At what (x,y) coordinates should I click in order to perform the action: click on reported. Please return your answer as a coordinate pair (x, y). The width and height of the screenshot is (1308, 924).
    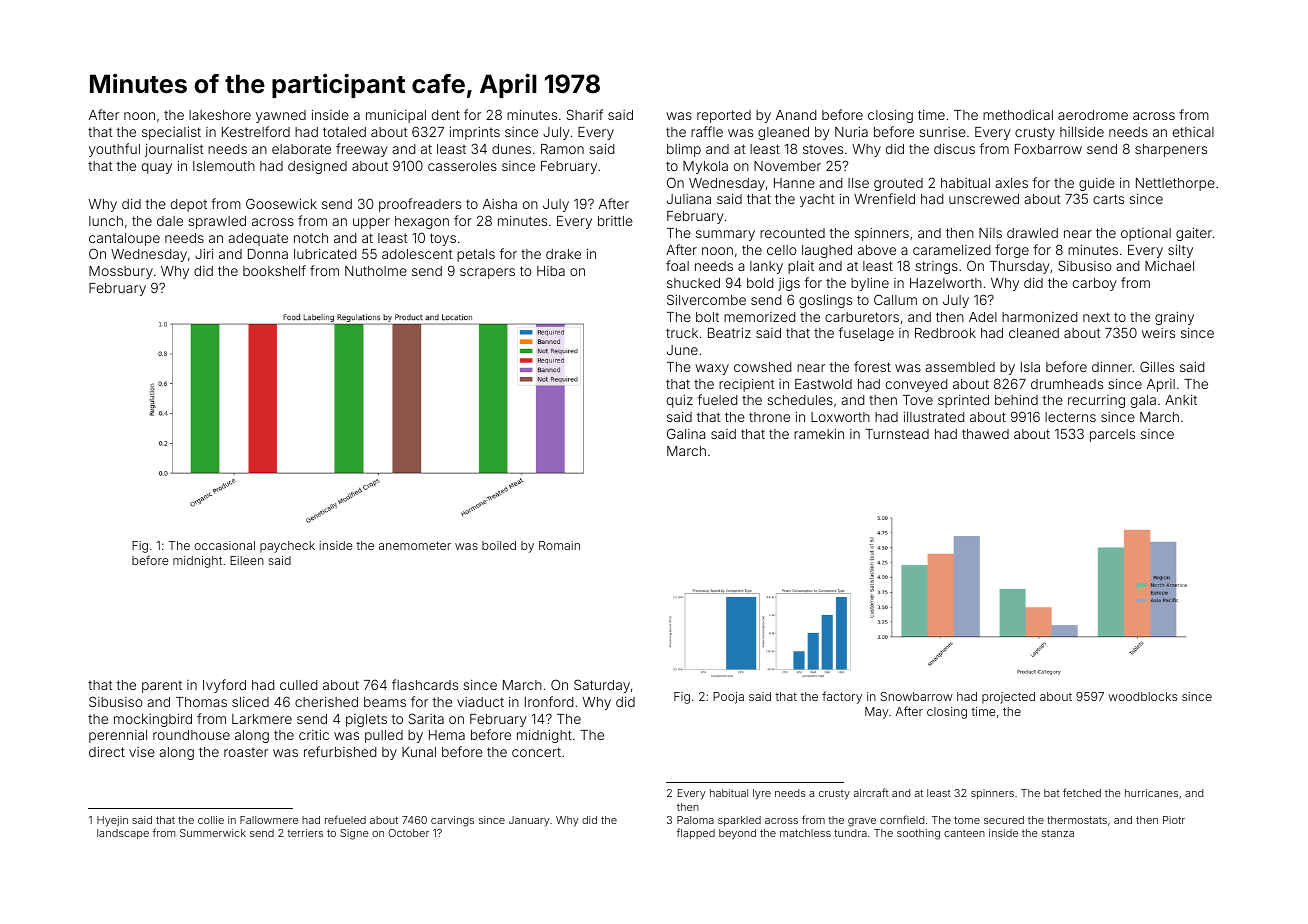
    Looking at the image, I should click on (724, 116).
